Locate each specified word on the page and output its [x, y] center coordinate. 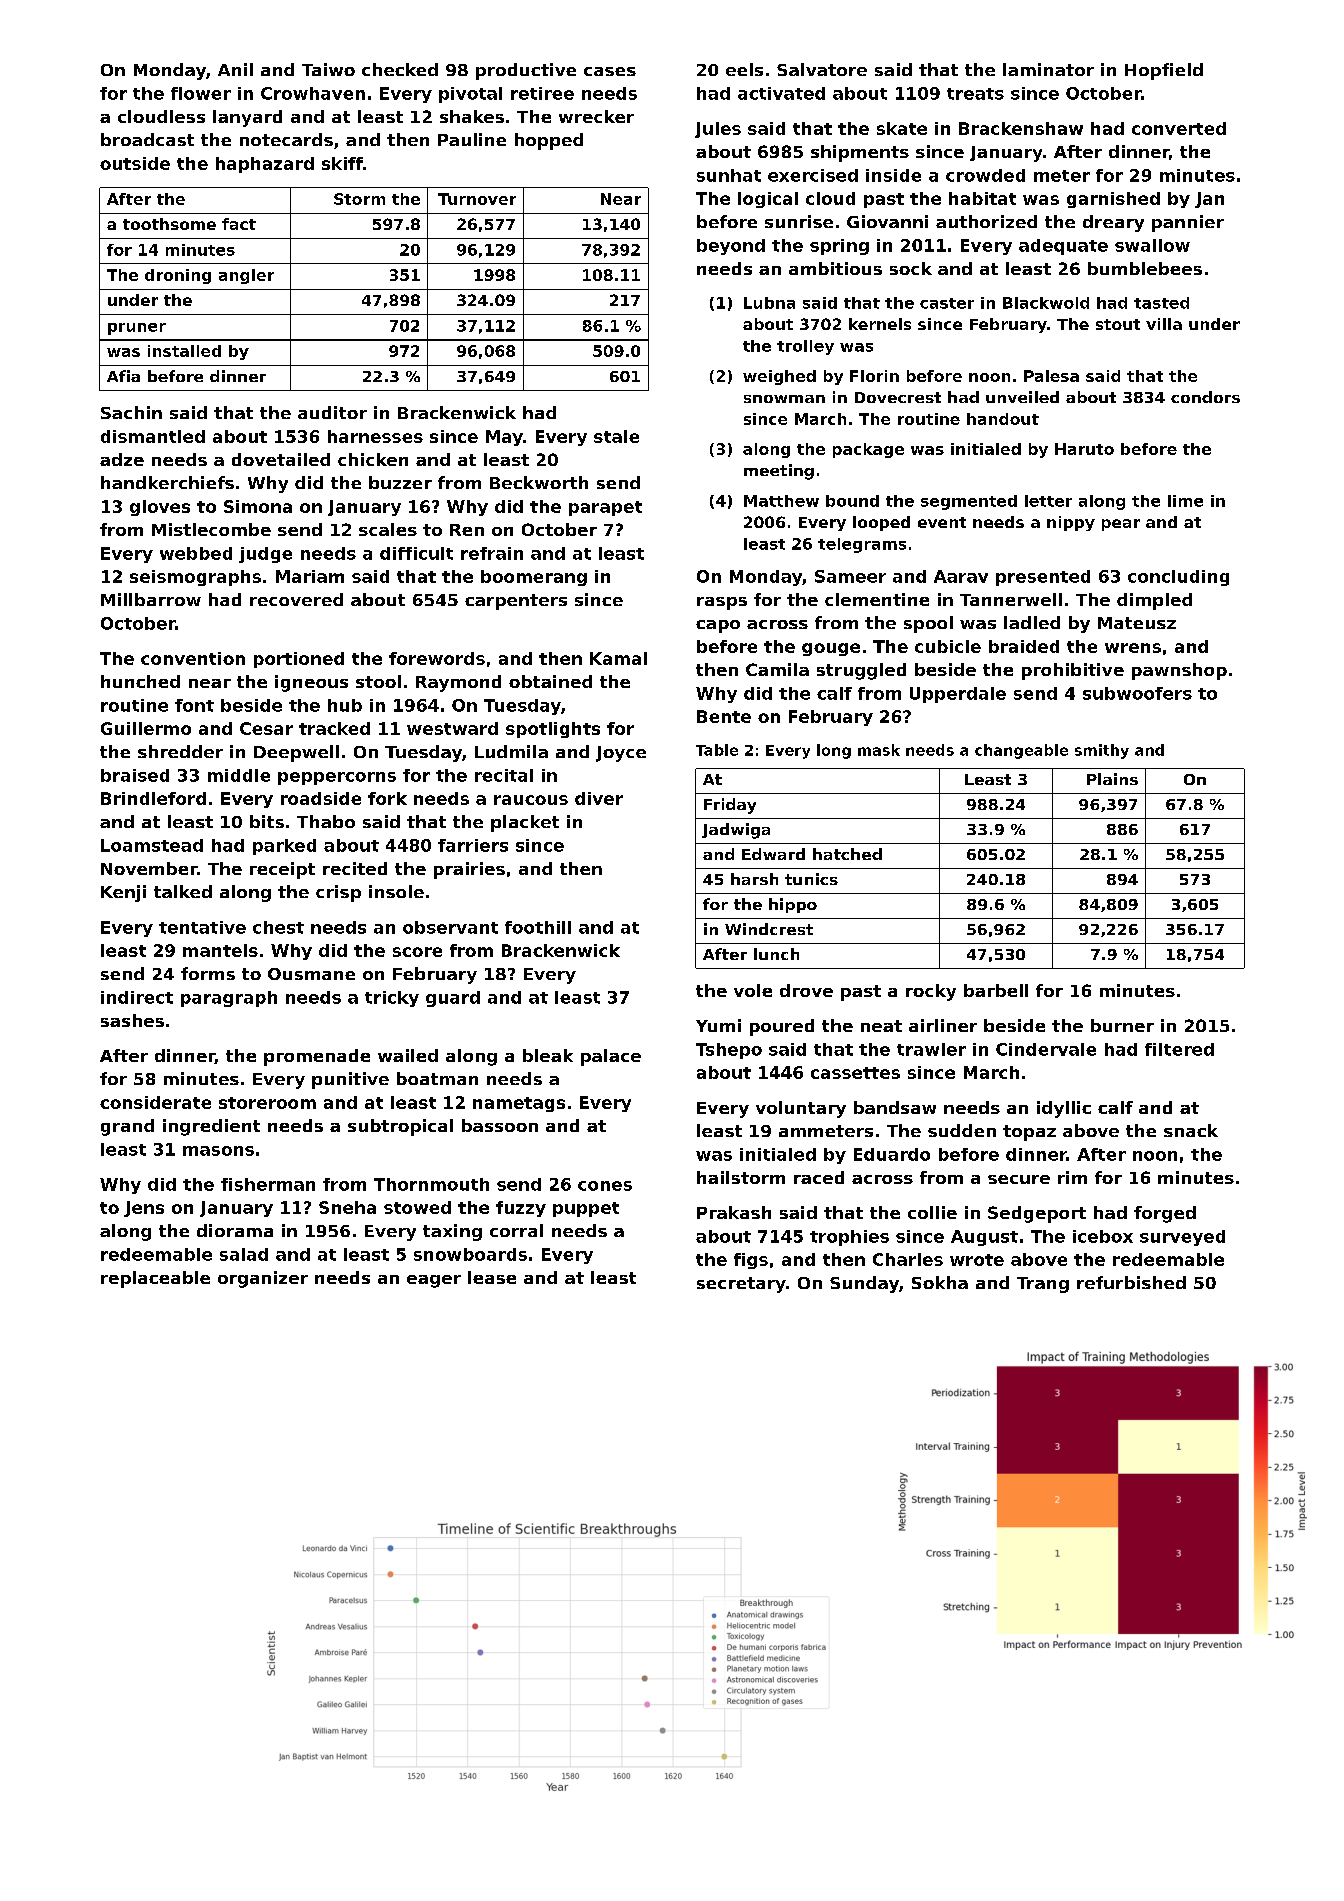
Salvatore [822, 69]
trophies [849, 1238]
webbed [196, 553]
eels [744, 69]
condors [1205, 397]
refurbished [1131, 1282]
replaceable [155, 1279]
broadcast [147, 139]
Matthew [781, 501]
